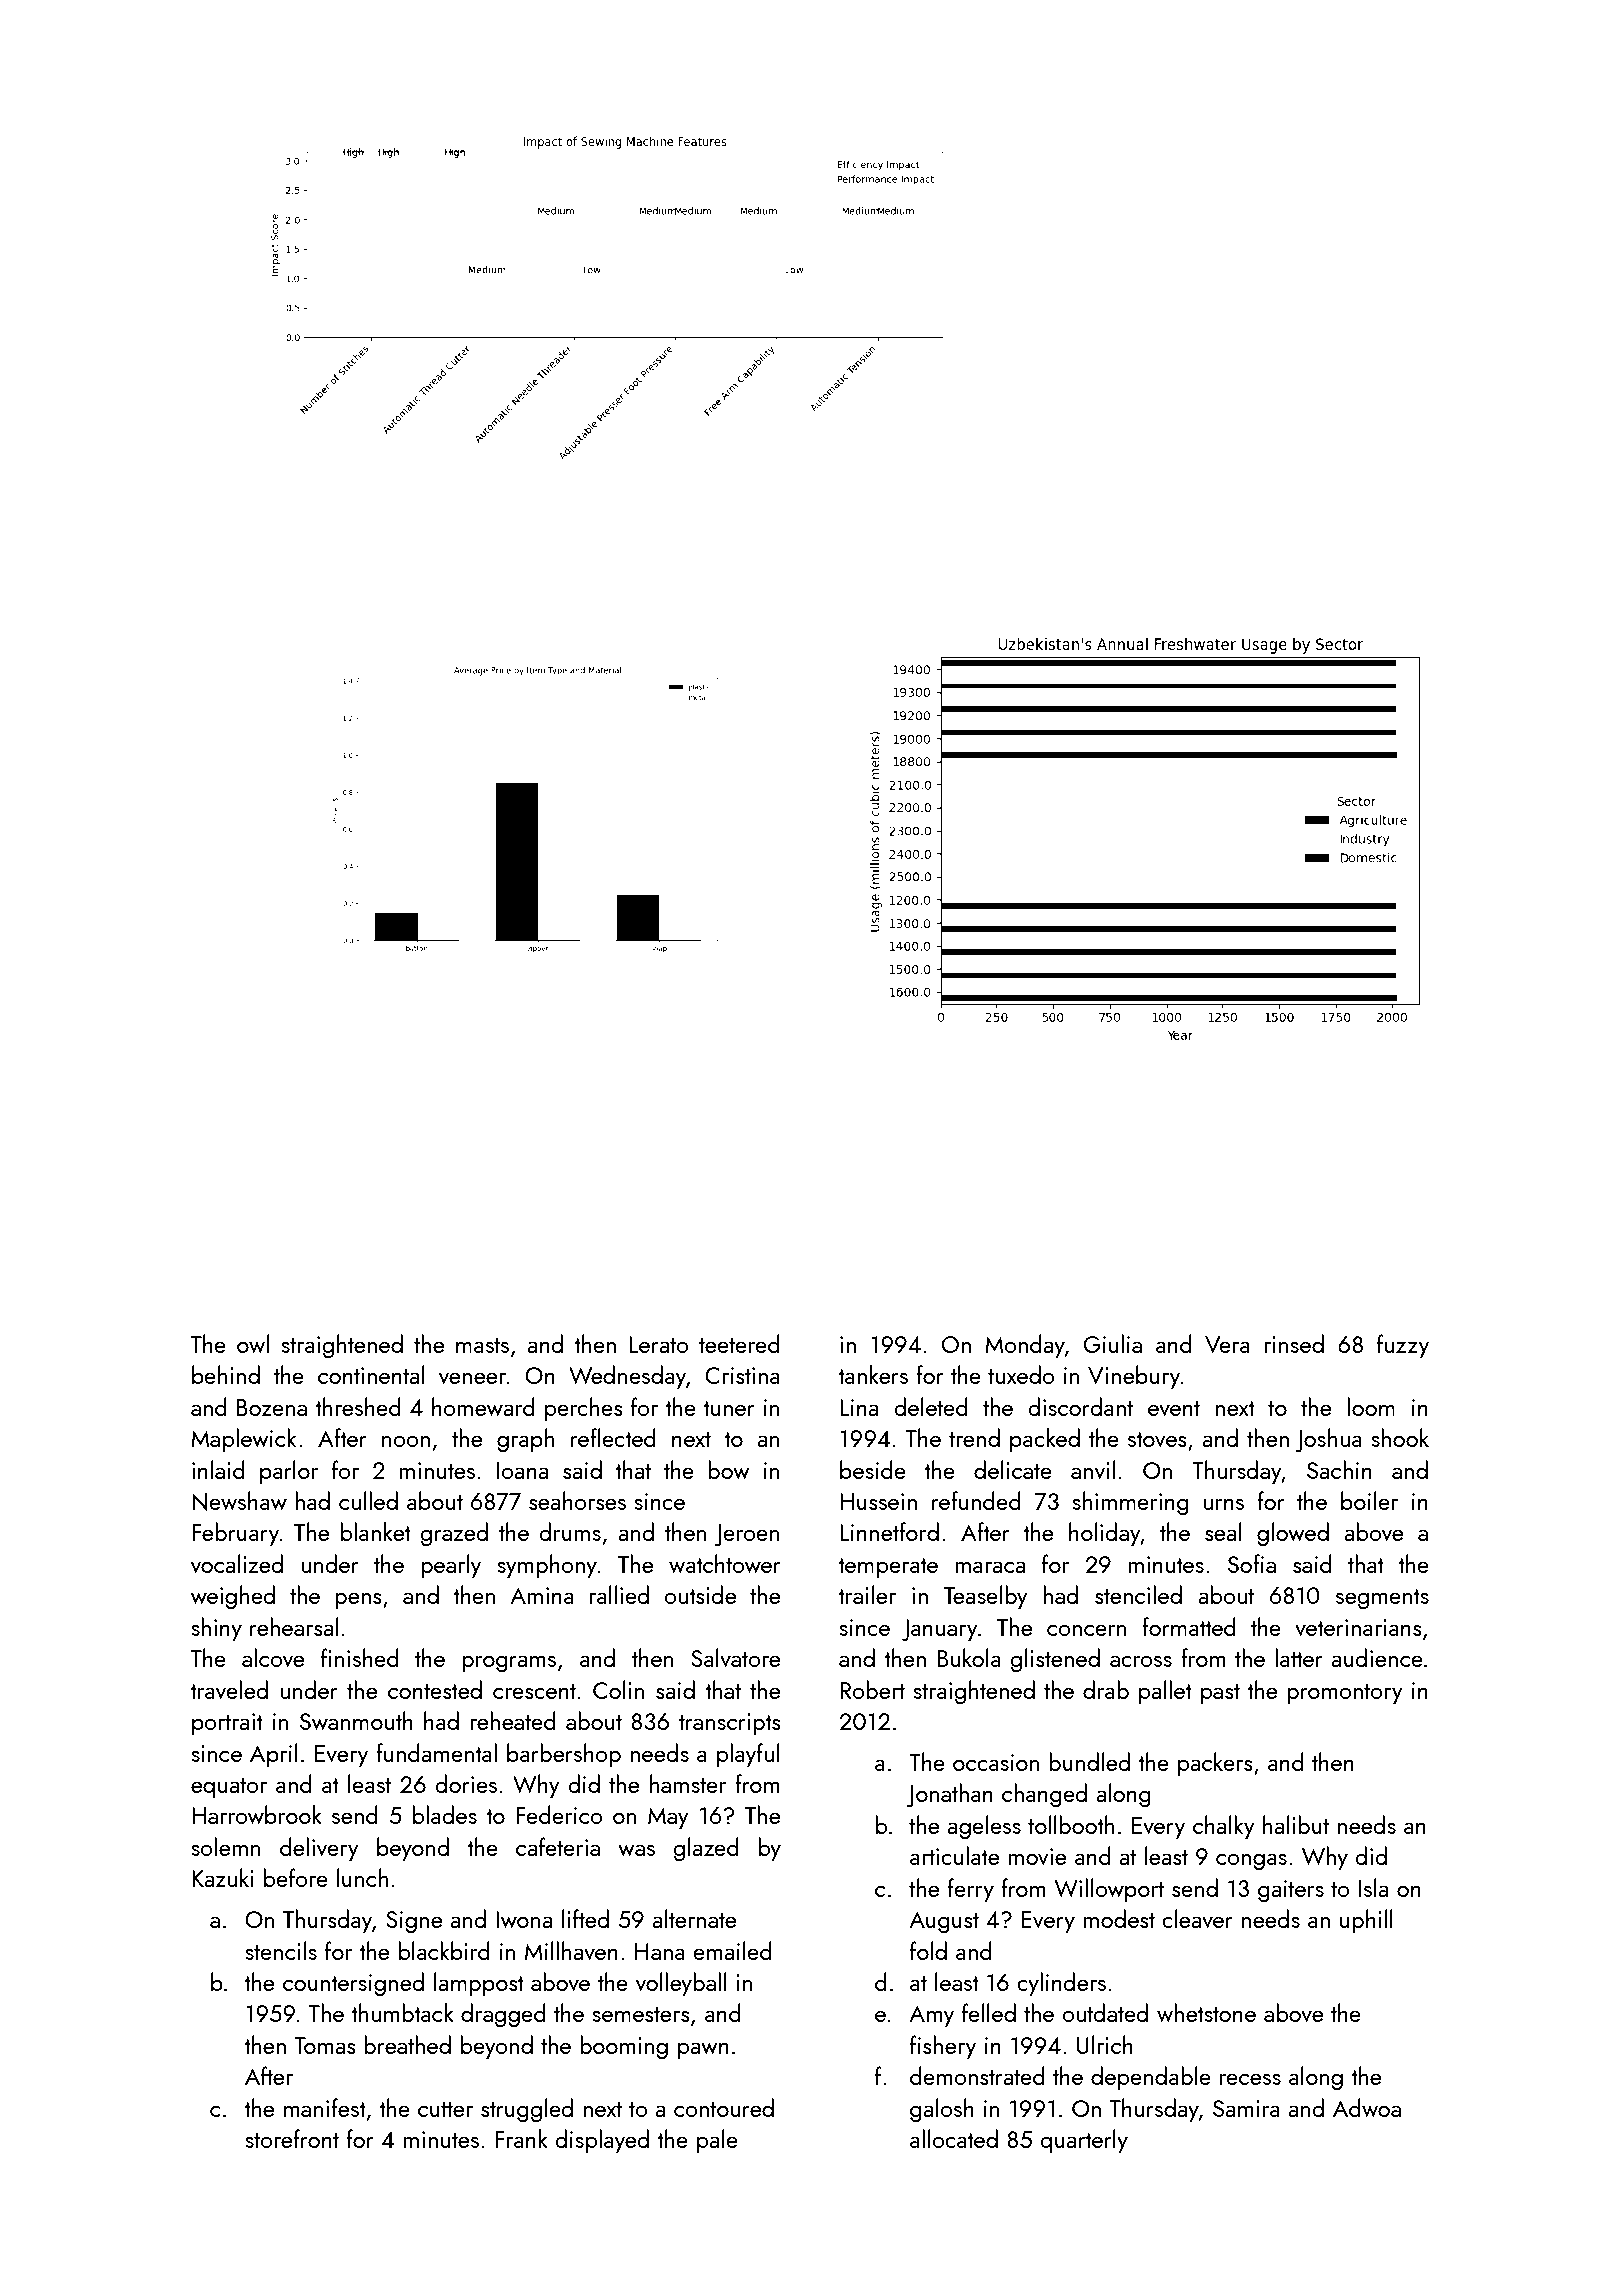 The width and height of the screenshot is (1620, 2292). Describe the element at coordinates (619, 1594) in the screenshot. I see `rallied` at that location.
